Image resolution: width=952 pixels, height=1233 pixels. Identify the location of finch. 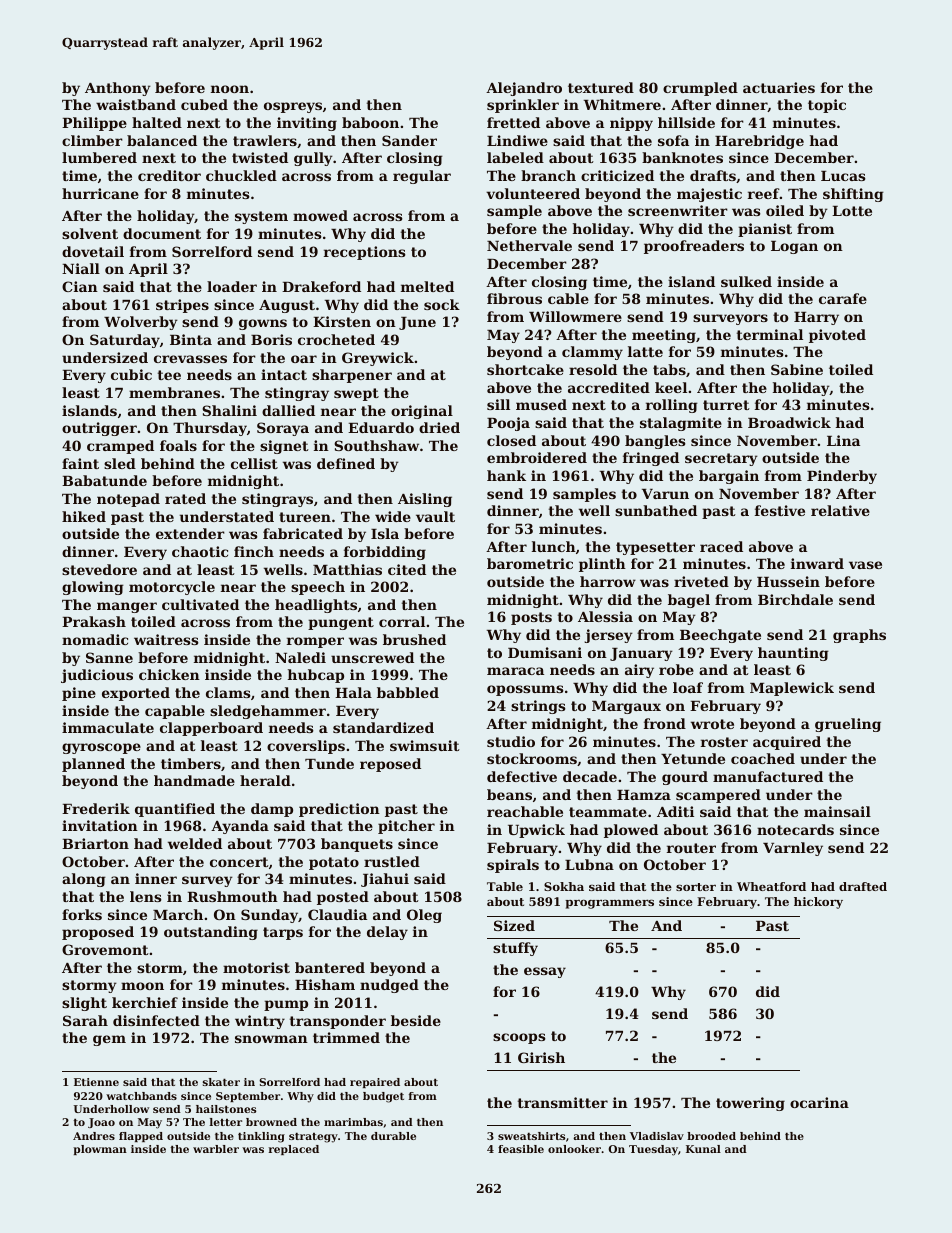
(254, 551).
